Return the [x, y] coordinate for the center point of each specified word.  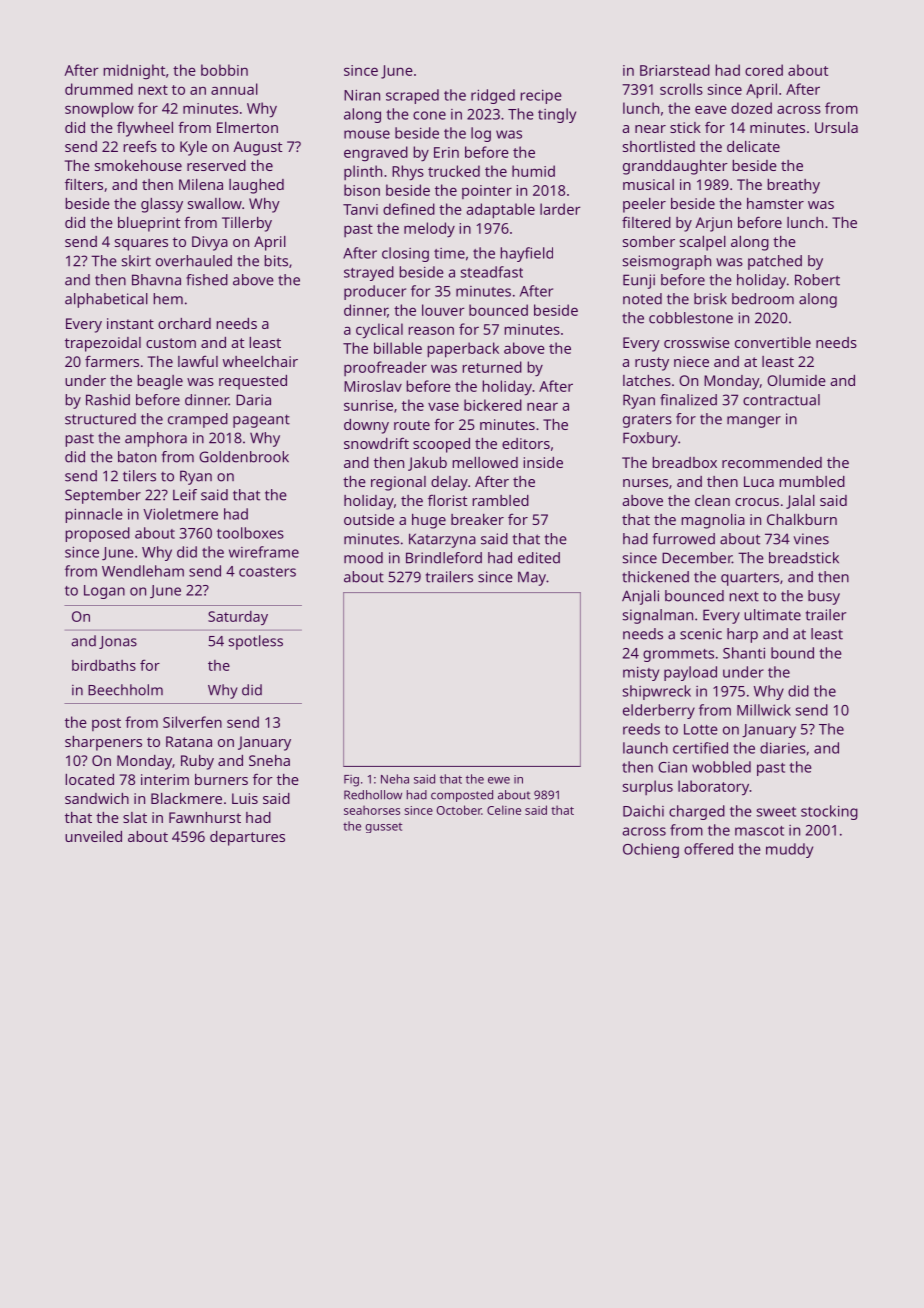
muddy [789, 850]
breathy [793, 186]
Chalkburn [802, 519]
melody [429, 230]
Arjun [713, 224]
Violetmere [180, 514]
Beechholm [125, 690]
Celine [504, 810]
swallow [215, 203]
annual [234, 89]
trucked [454, 171]
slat [135, 817]
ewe [499, 780]
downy [366, 426]
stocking [829, 812]
